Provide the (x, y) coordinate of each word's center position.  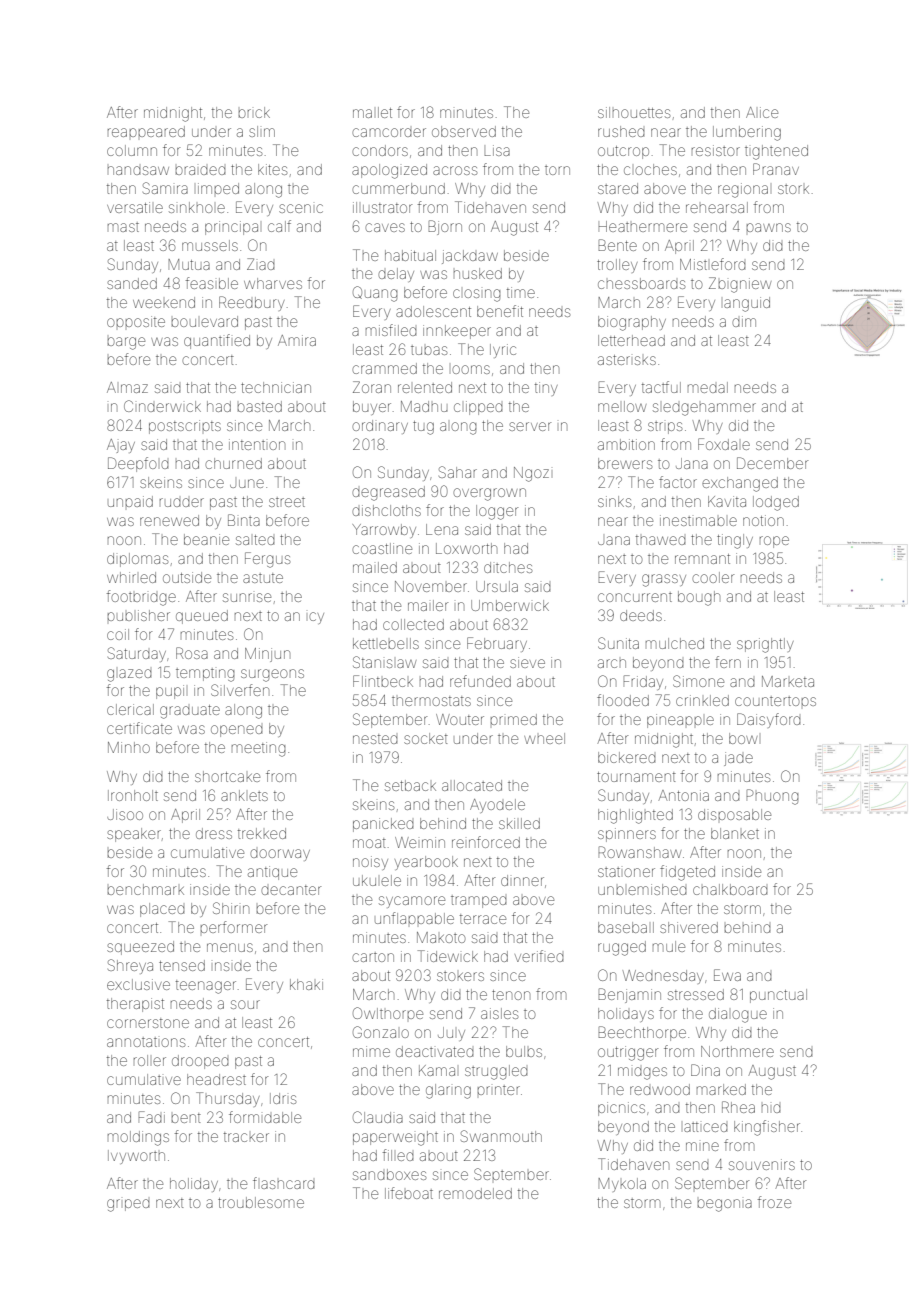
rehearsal (717, 207)
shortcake (227, 776)
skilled (519, 823)
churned (233, 463)
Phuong (772, 797)
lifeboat (409, 1193)
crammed (384, 368)
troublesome (261, 1202)
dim (744, 321)
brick (254, 112)
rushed (621, 131)
